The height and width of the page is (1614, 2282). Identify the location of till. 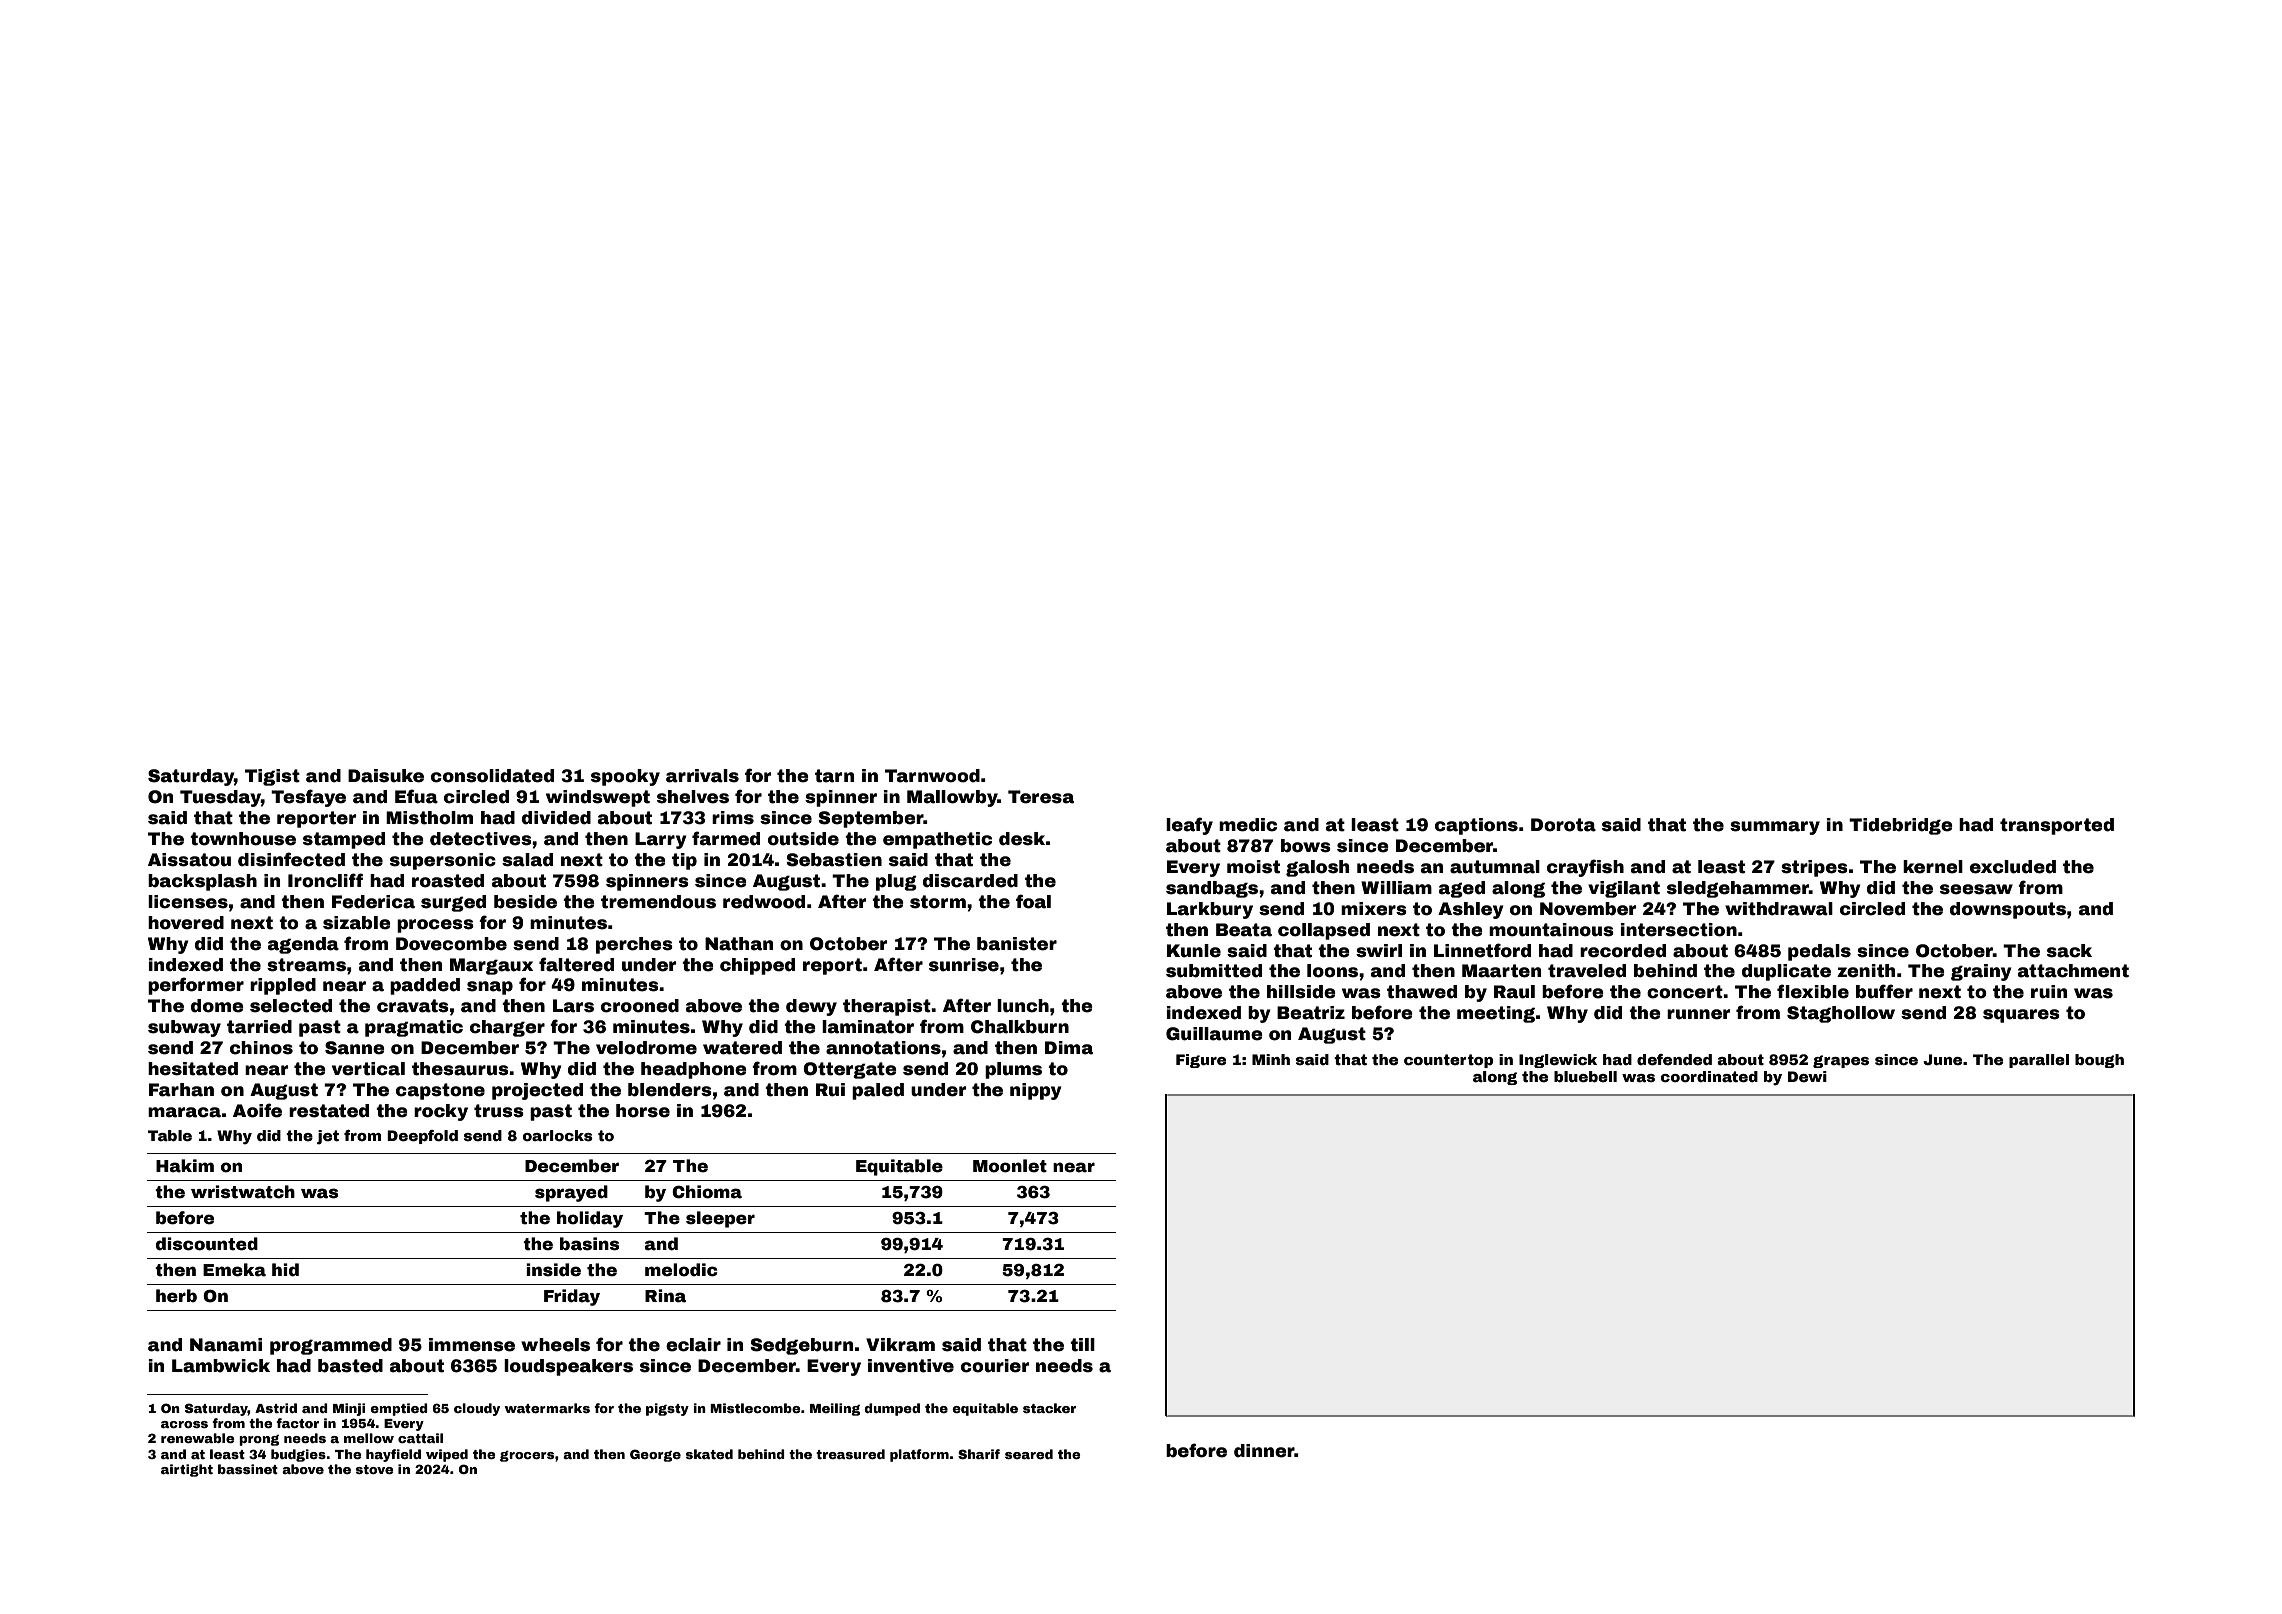
(1082, 1345).
